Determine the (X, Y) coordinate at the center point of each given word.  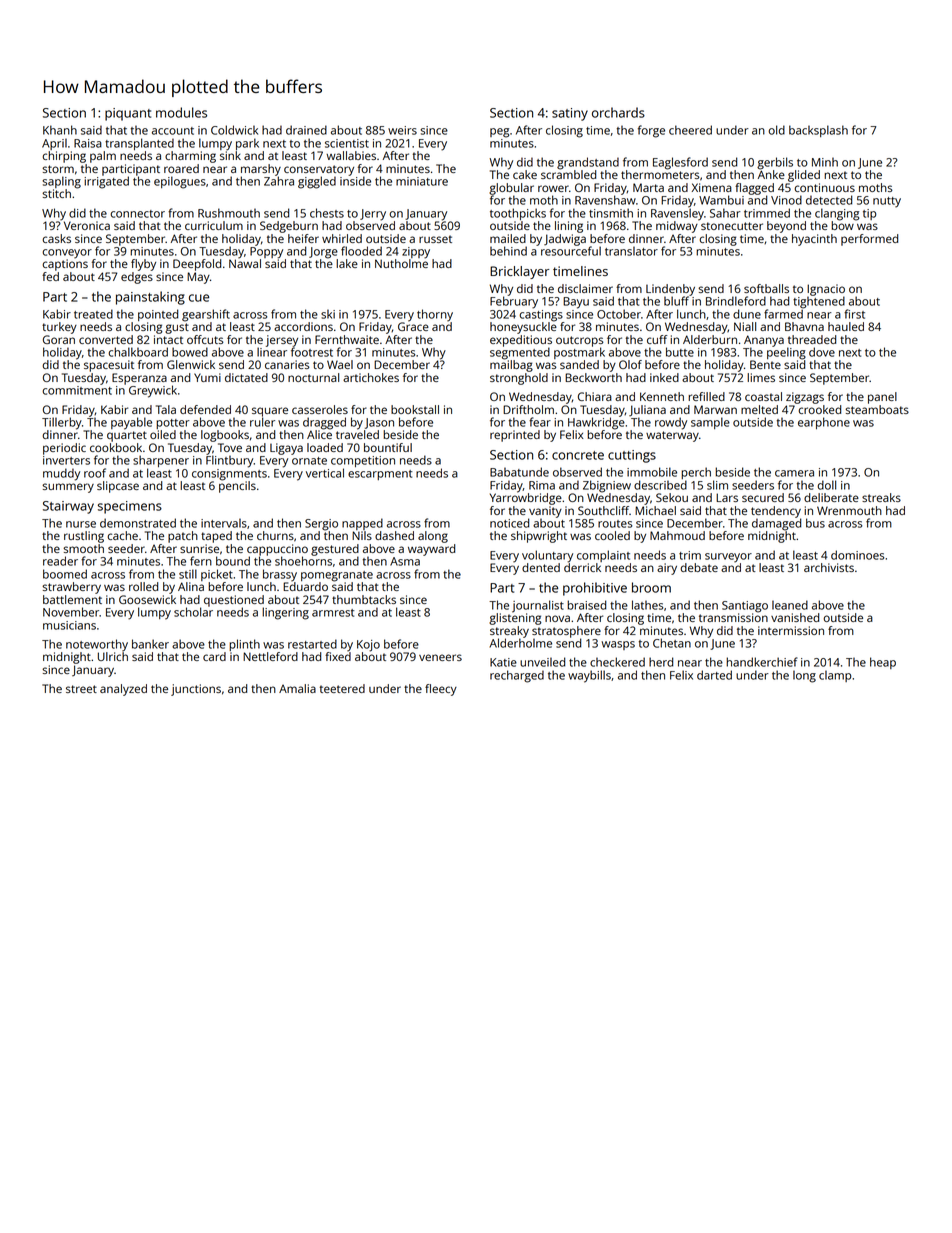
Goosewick (147, 599)
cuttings (632, 456)
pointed (158, 315)
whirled (342, 238)
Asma (405, 561)
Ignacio (826, 290)
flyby (143, 265)
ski (328, 314)
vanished (795, 617)
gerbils (775, 163)
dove (822, 352)
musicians (69, 625)
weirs (402, 130)
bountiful (388, 447)
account (173, 131)
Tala (166, 409)
